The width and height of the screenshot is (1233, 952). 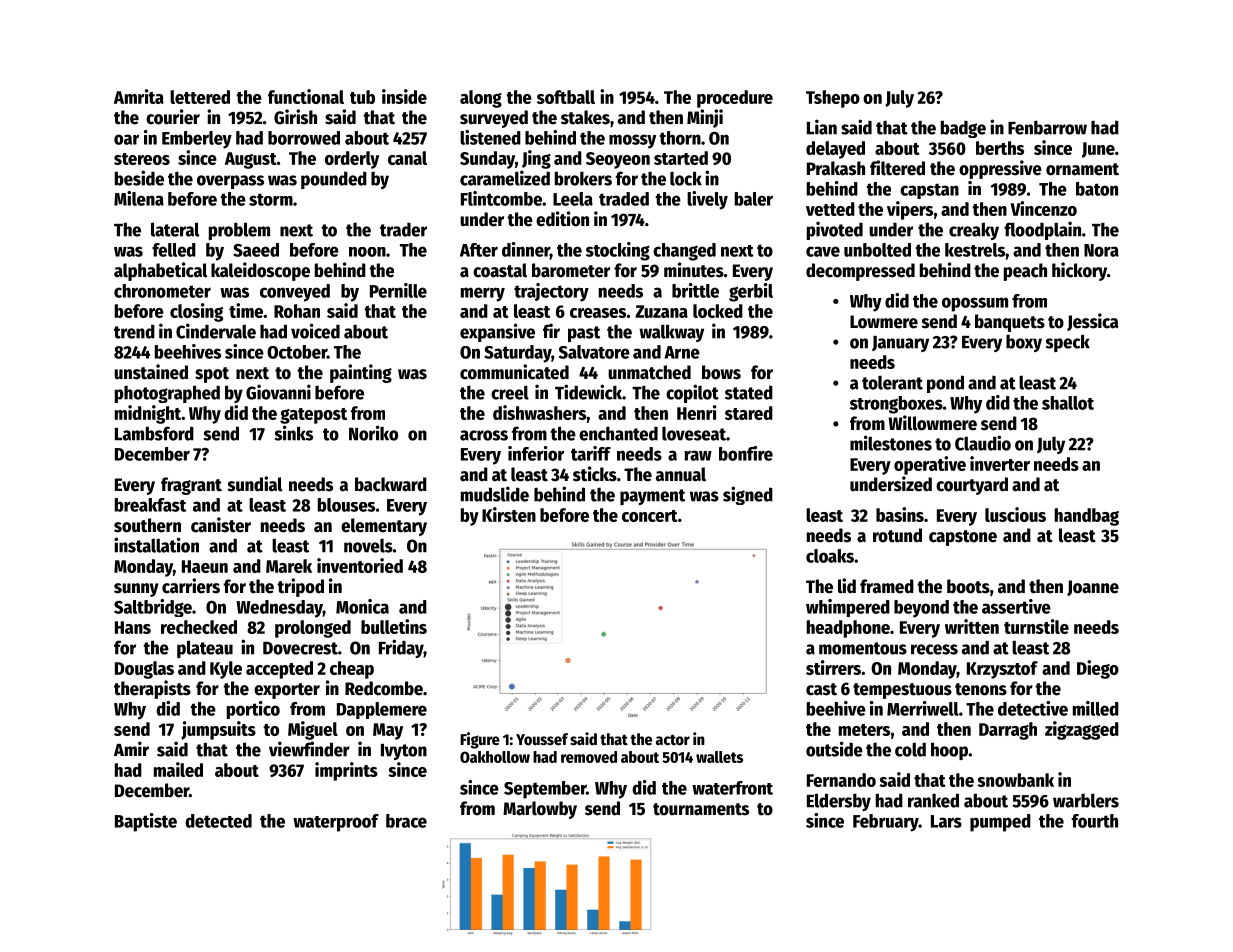 I want to click on handbag, so click(x=1087, y=517).
